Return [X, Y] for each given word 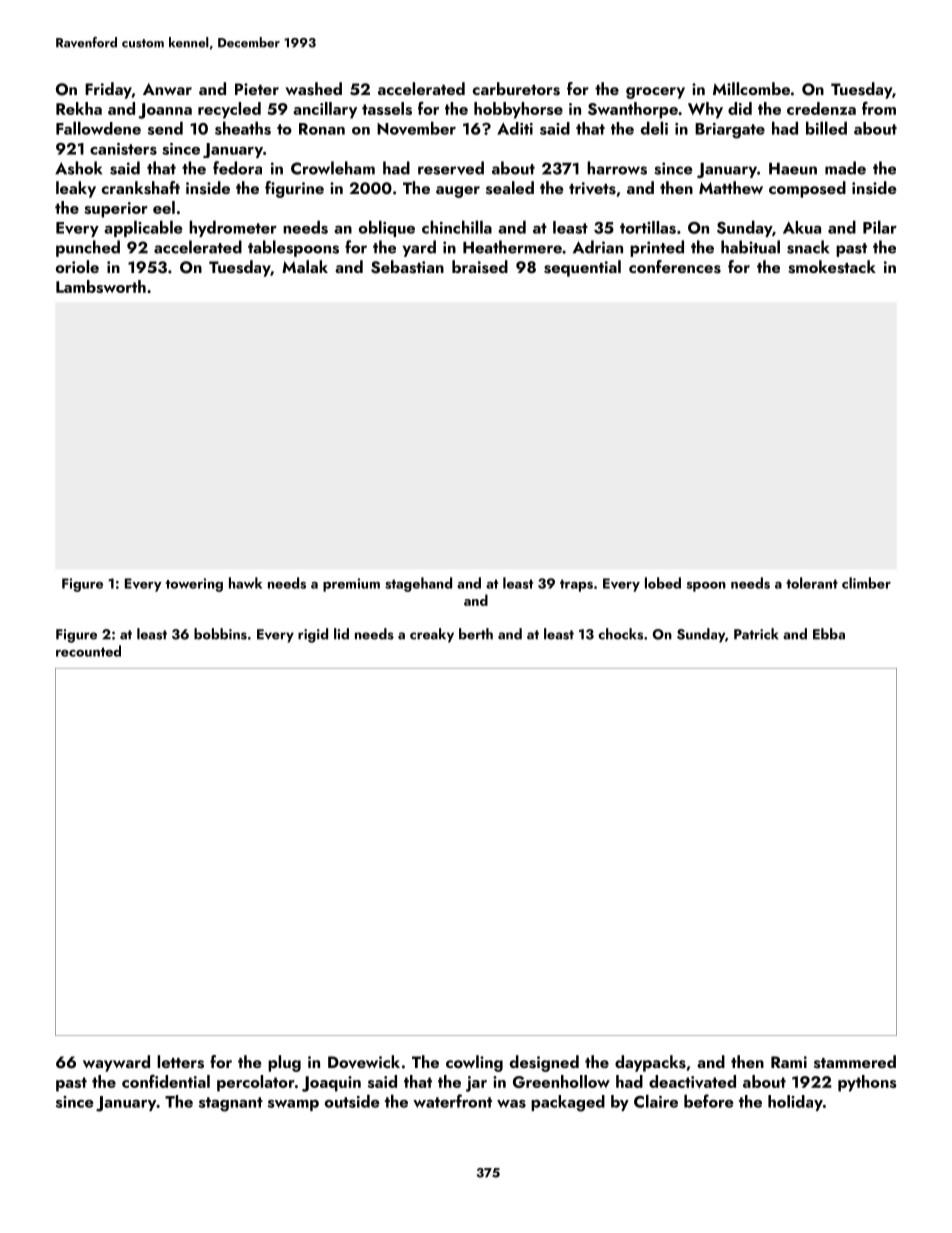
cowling [474, 1063]
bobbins [220, 634]
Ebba [829, 634]
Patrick [756, 634]
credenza [821, 108]
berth [476, 634]
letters [180, 1062]
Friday [108, 90]
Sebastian [407, 267]
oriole [77, 266]
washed [313, 89]
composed [807, 189]
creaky [432, 635]
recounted [88, 651]
